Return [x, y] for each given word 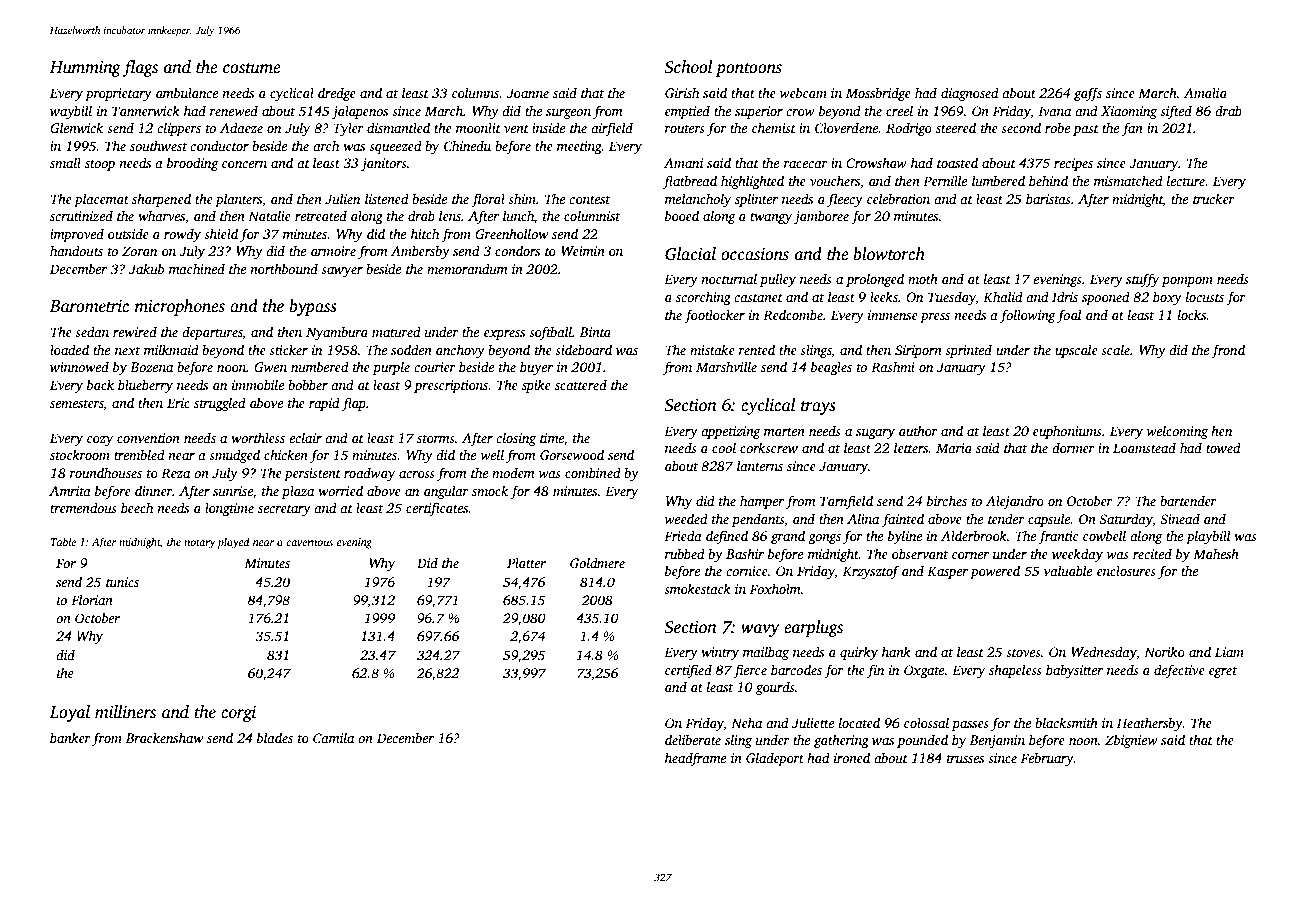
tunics [122, 582]
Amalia [1205, 92]
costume [252, 68]
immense [893, 315]
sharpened [161, 200]
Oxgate [924, 671]
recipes [1073, 164]
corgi [238, 714]
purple [391, 368]
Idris [1065, 296]
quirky [859, 653]
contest [589, 200]
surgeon [568, 114]
